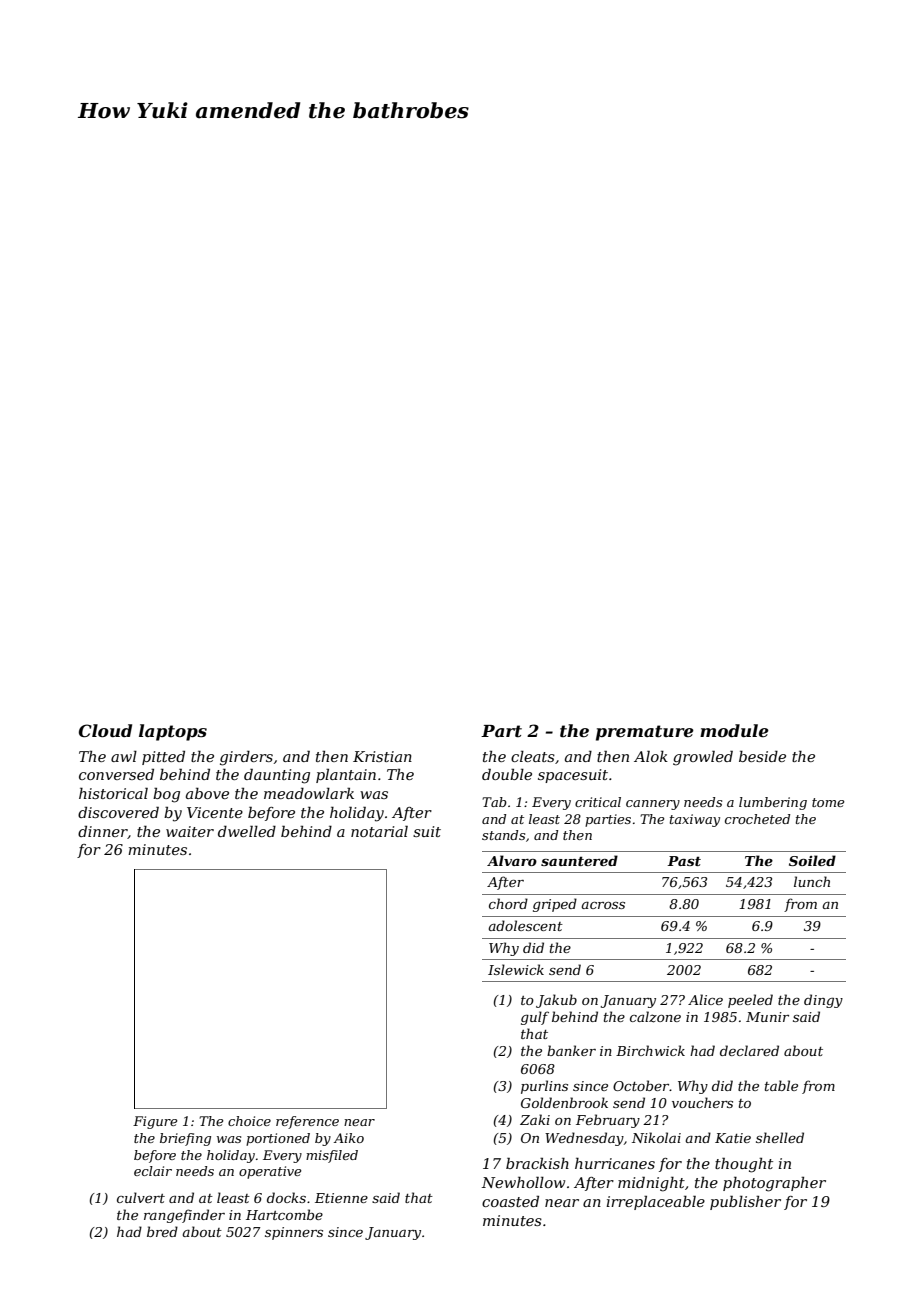  Describe the element at coordinates (247, 831) in the image. I see `dwelled` at that location.
